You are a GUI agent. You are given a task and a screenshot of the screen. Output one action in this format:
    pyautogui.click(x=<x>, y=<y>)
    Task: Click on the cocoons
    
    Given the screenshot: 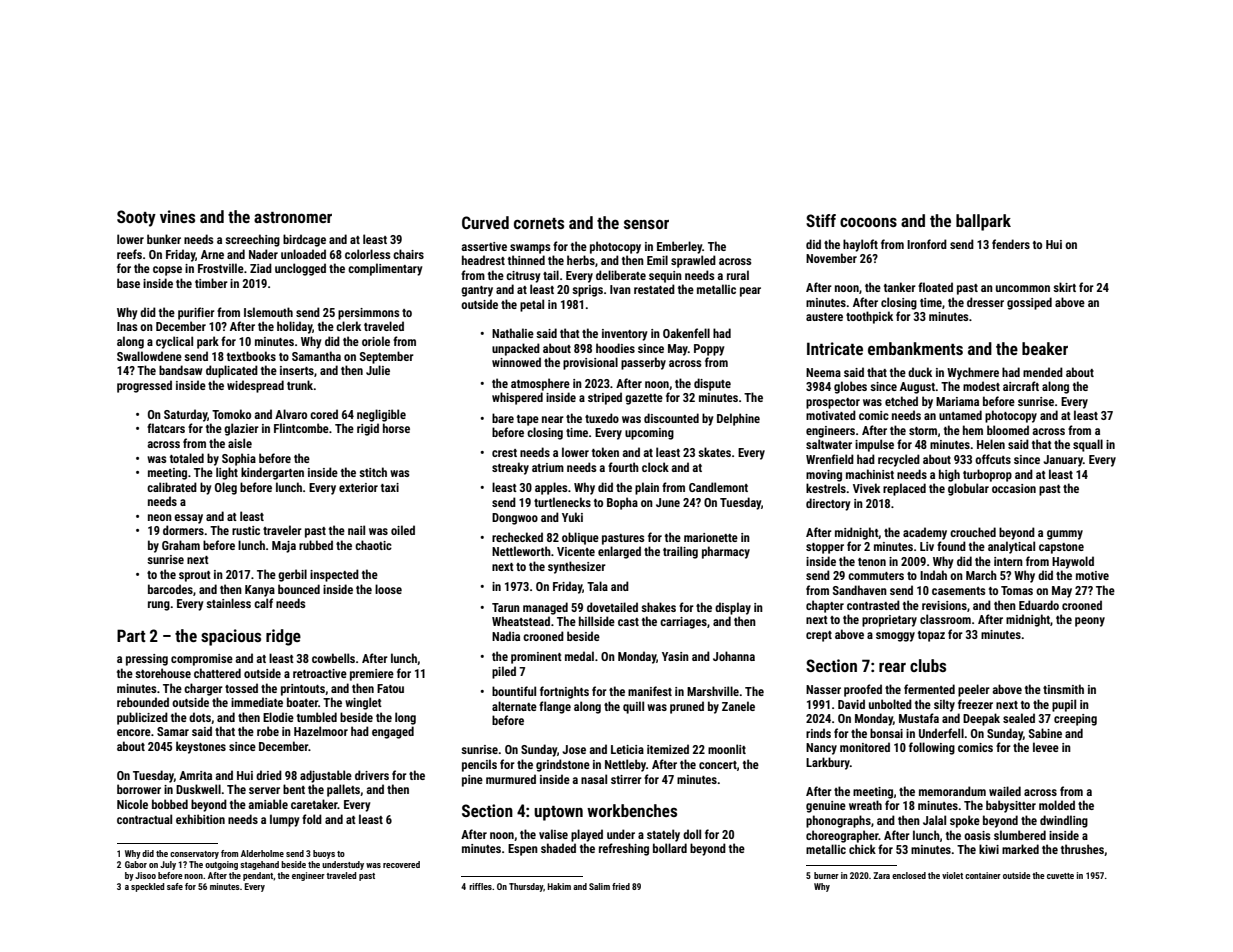 What is the action you would take?
    pyautogui.click(x=868, y=222)
